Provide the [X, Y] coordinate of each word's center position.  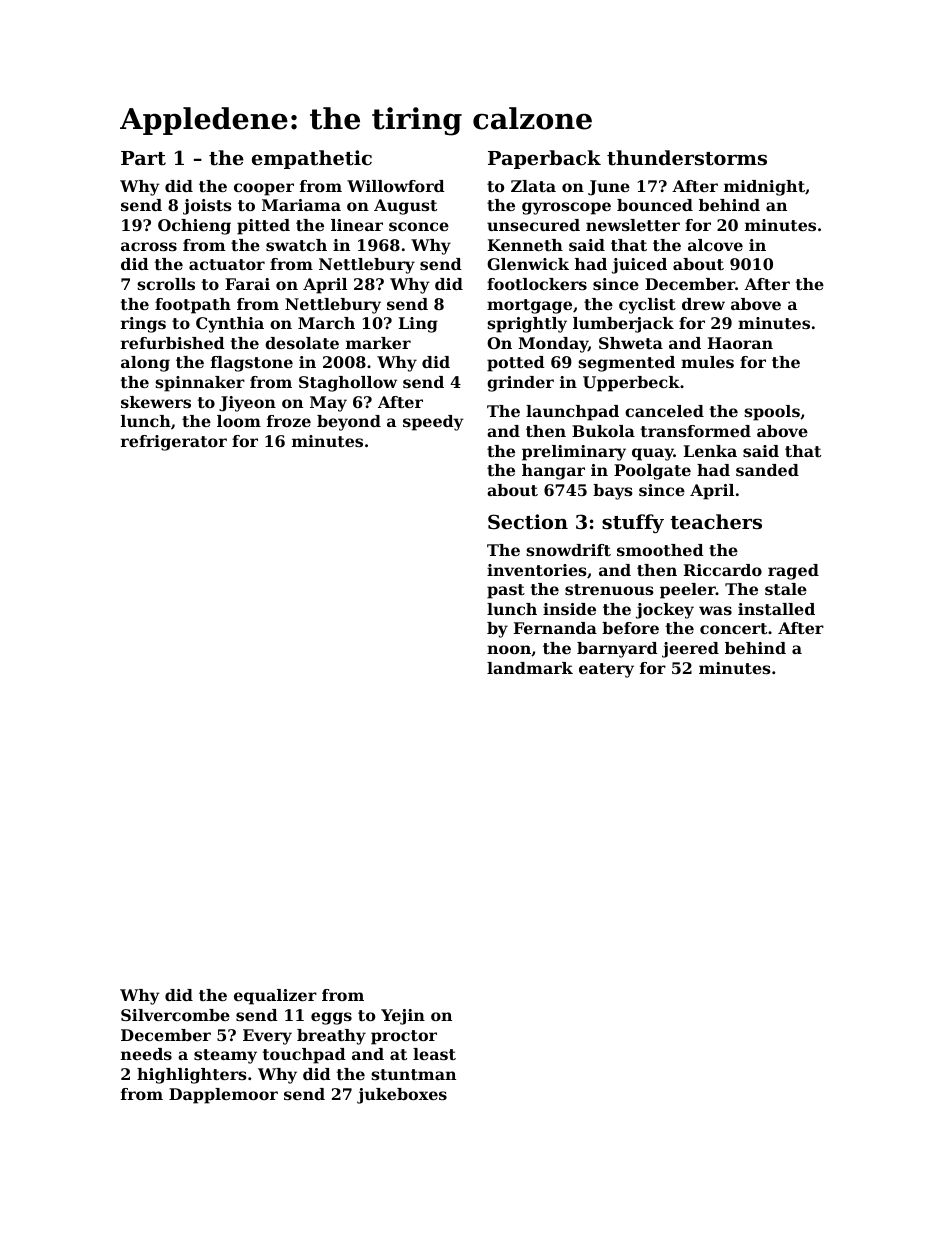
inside [569, 609]
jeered [690, 650]
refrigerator [174, 443]
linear [357, 225]
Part [143, 158]
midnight [764, 188]
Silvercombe [175, 1015]
